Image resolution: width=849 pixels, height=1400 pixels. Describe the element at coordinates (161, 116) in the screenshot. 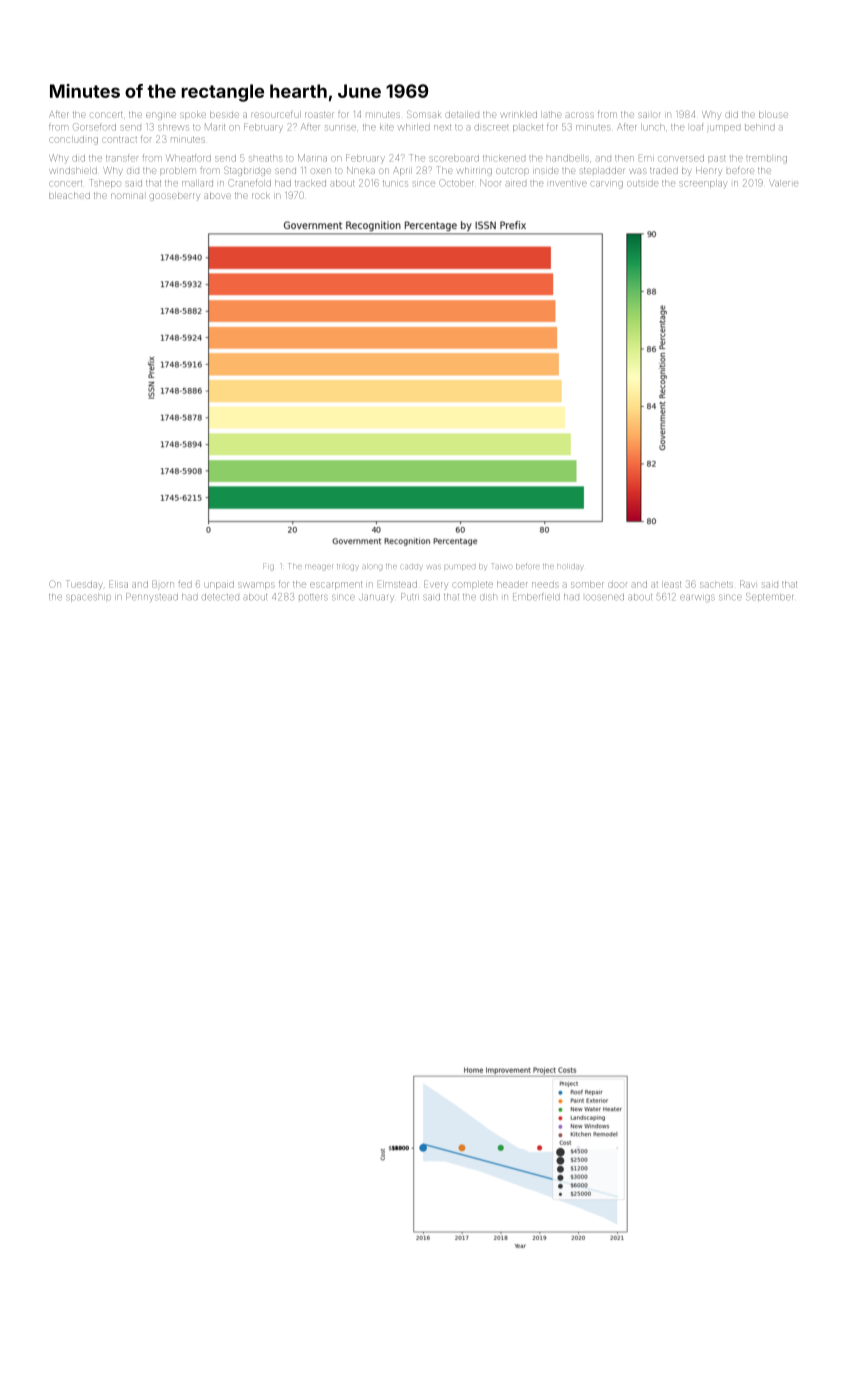

I see `engine` at that location.
